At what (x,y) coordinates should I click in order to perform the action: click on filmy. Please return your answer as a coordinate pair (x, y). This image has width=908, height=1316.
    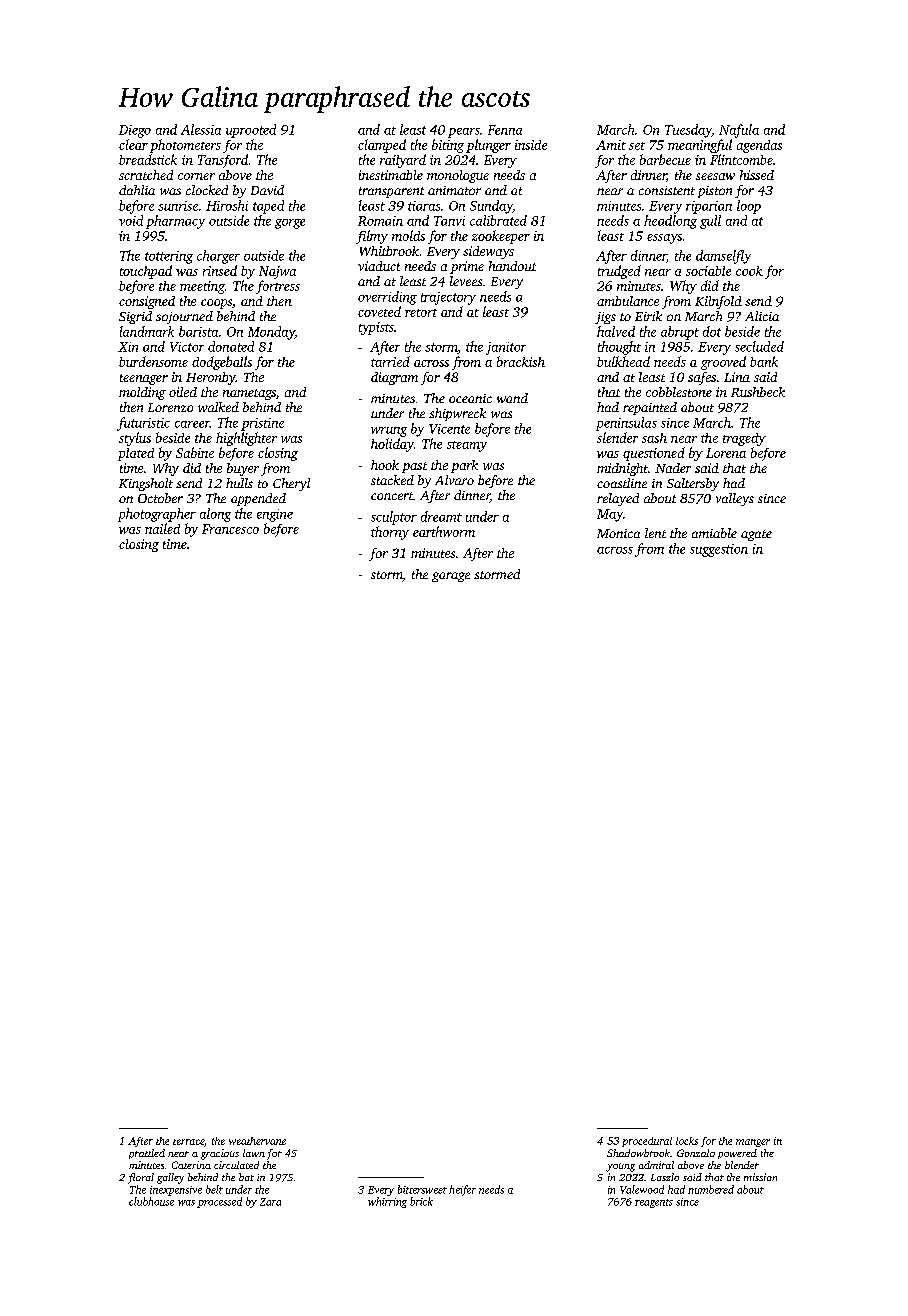
    Looking at the image, I should click on (372, 237).
